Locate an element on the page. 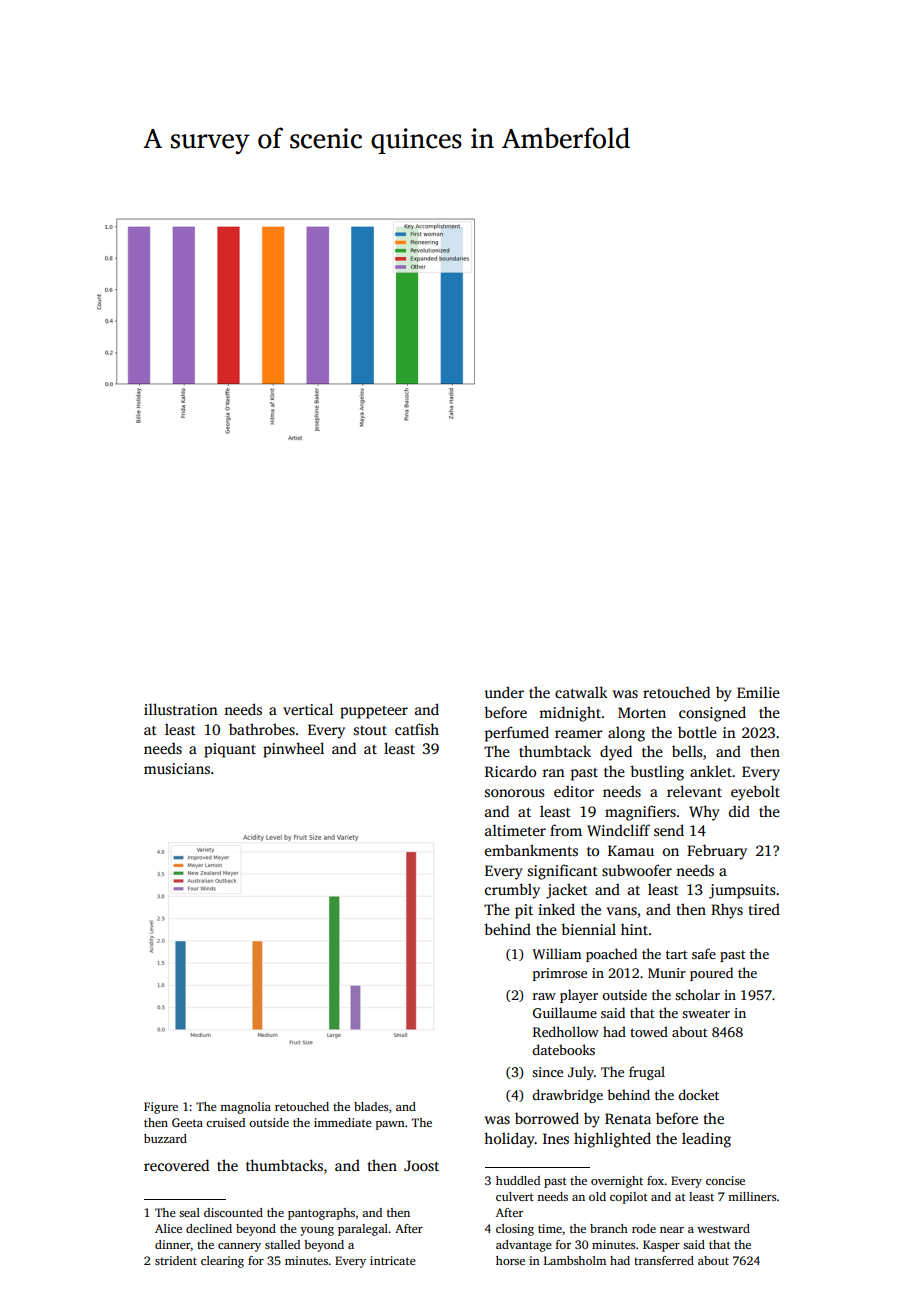 This image has width=924, height=1314. piquant is located at coordinates (230, 750).
